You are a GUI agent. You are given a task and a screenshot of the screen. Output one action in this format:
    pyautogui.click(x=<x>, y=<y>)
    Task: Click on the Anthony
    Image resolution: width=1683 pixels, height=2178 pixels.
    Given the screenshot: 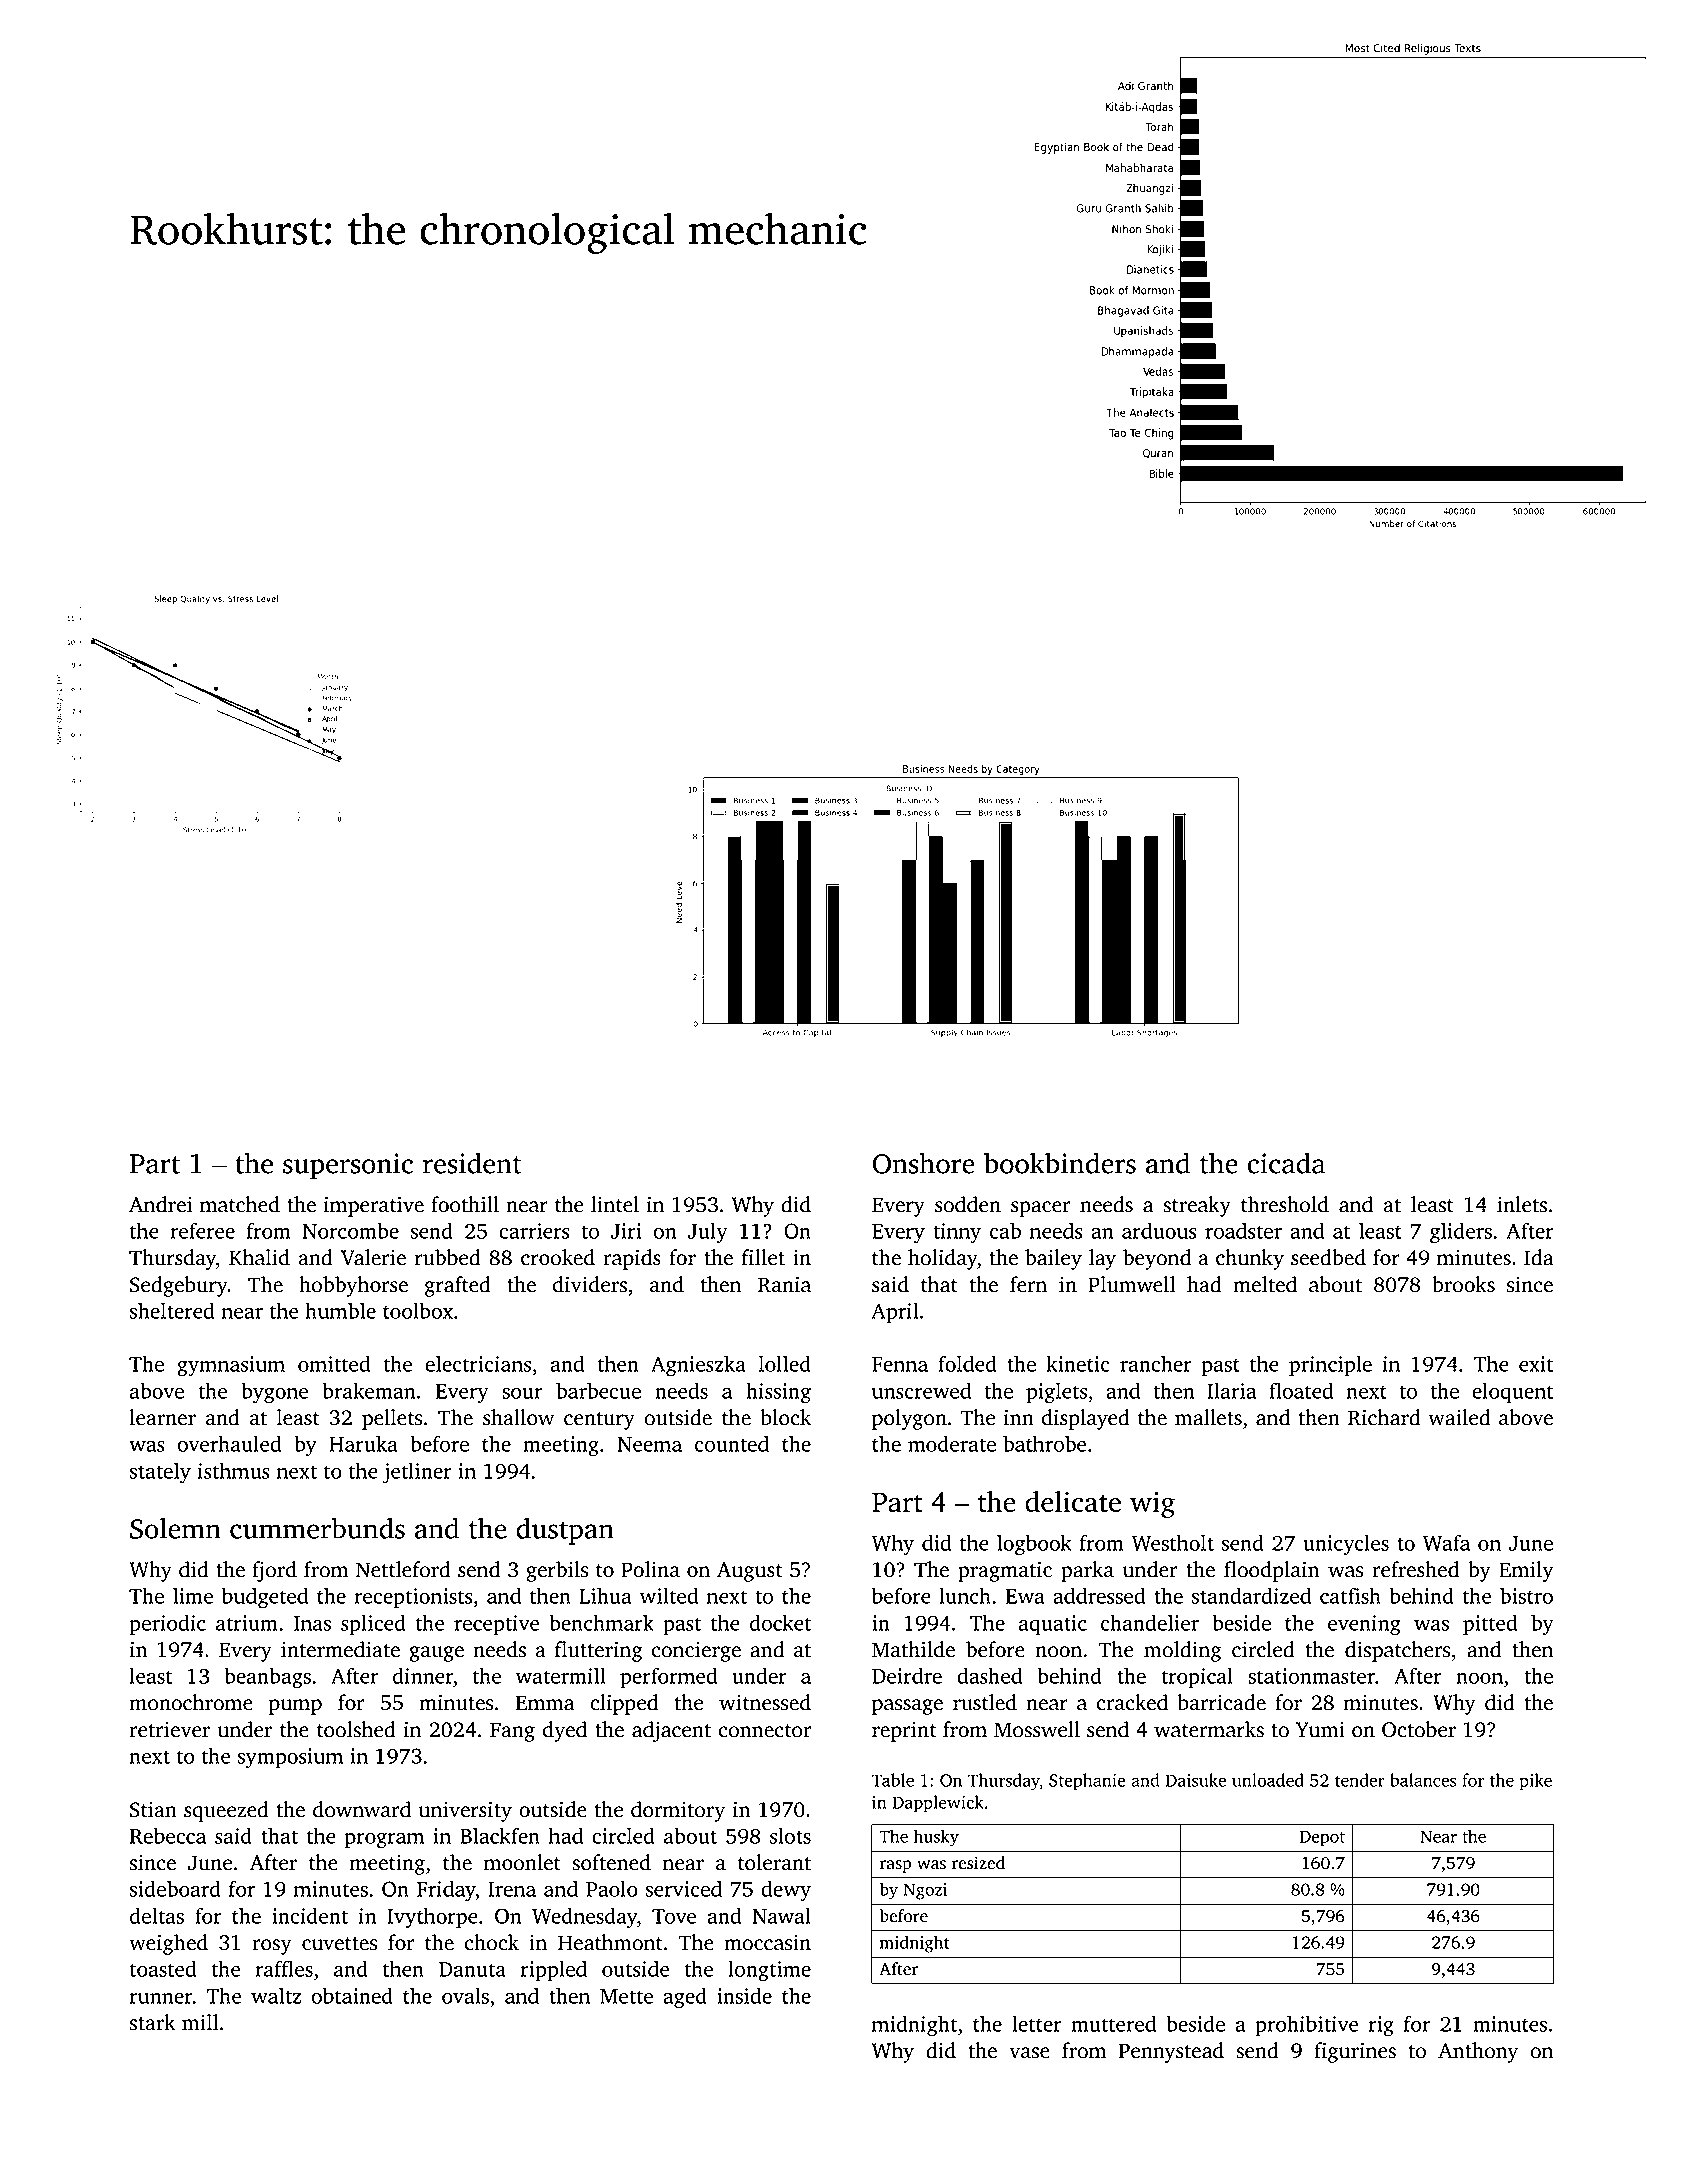 What is the action you would take?
    pyautogui.click(x=1478, y=2052)
